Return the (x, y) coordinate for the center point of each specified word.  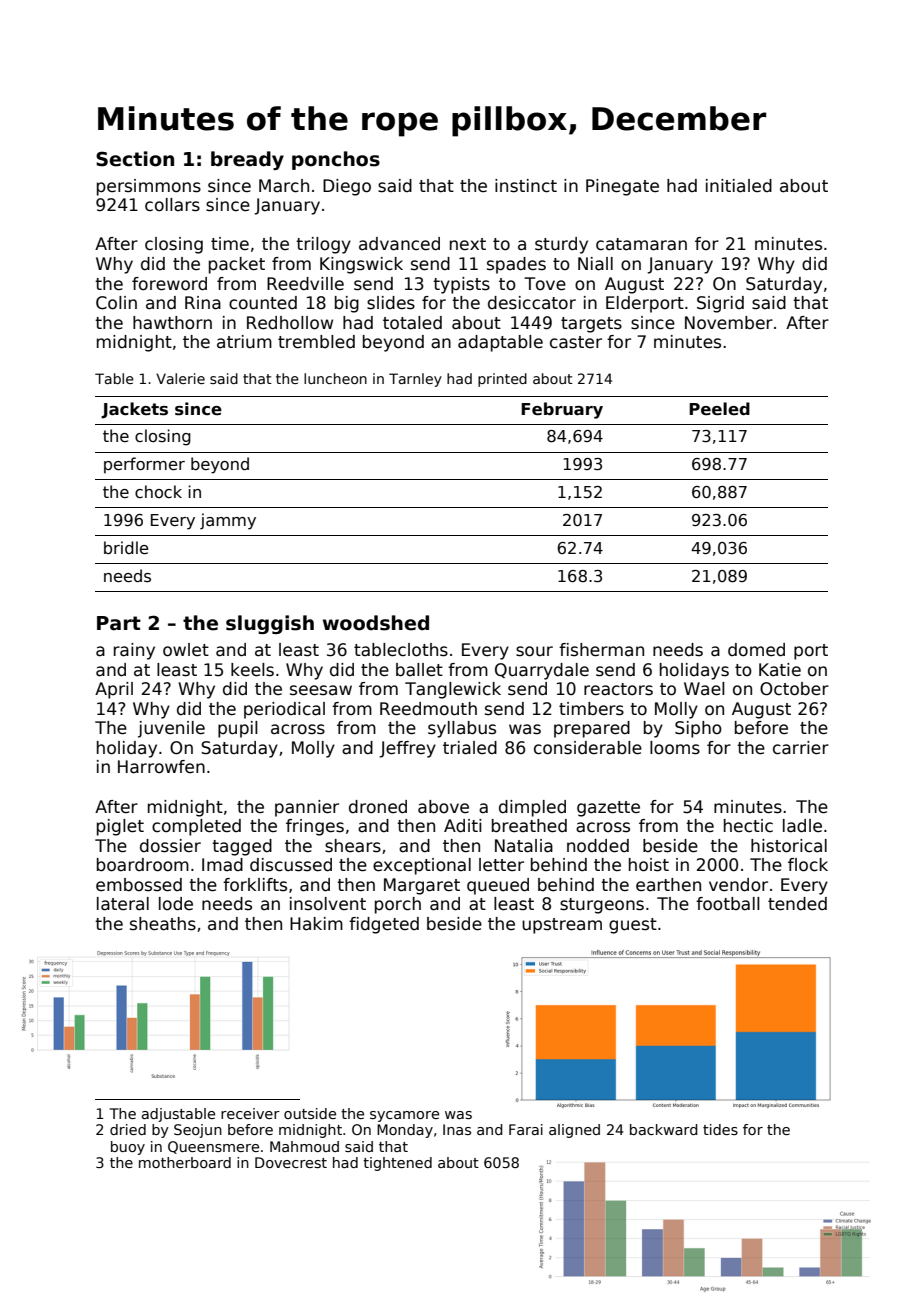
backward (664, 1129)
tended (797, 904)
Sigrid (720, 304)
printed (502, 380)
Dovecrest (291, 1162)
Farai (526, 1129)
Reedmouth (428, 709)
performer (144, 465)
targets (591, 325)
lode (176, 904)
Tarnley (415, 380)
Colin (116, 303)
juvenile (171, 729)
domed (756, 650)
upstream (562, 926)
